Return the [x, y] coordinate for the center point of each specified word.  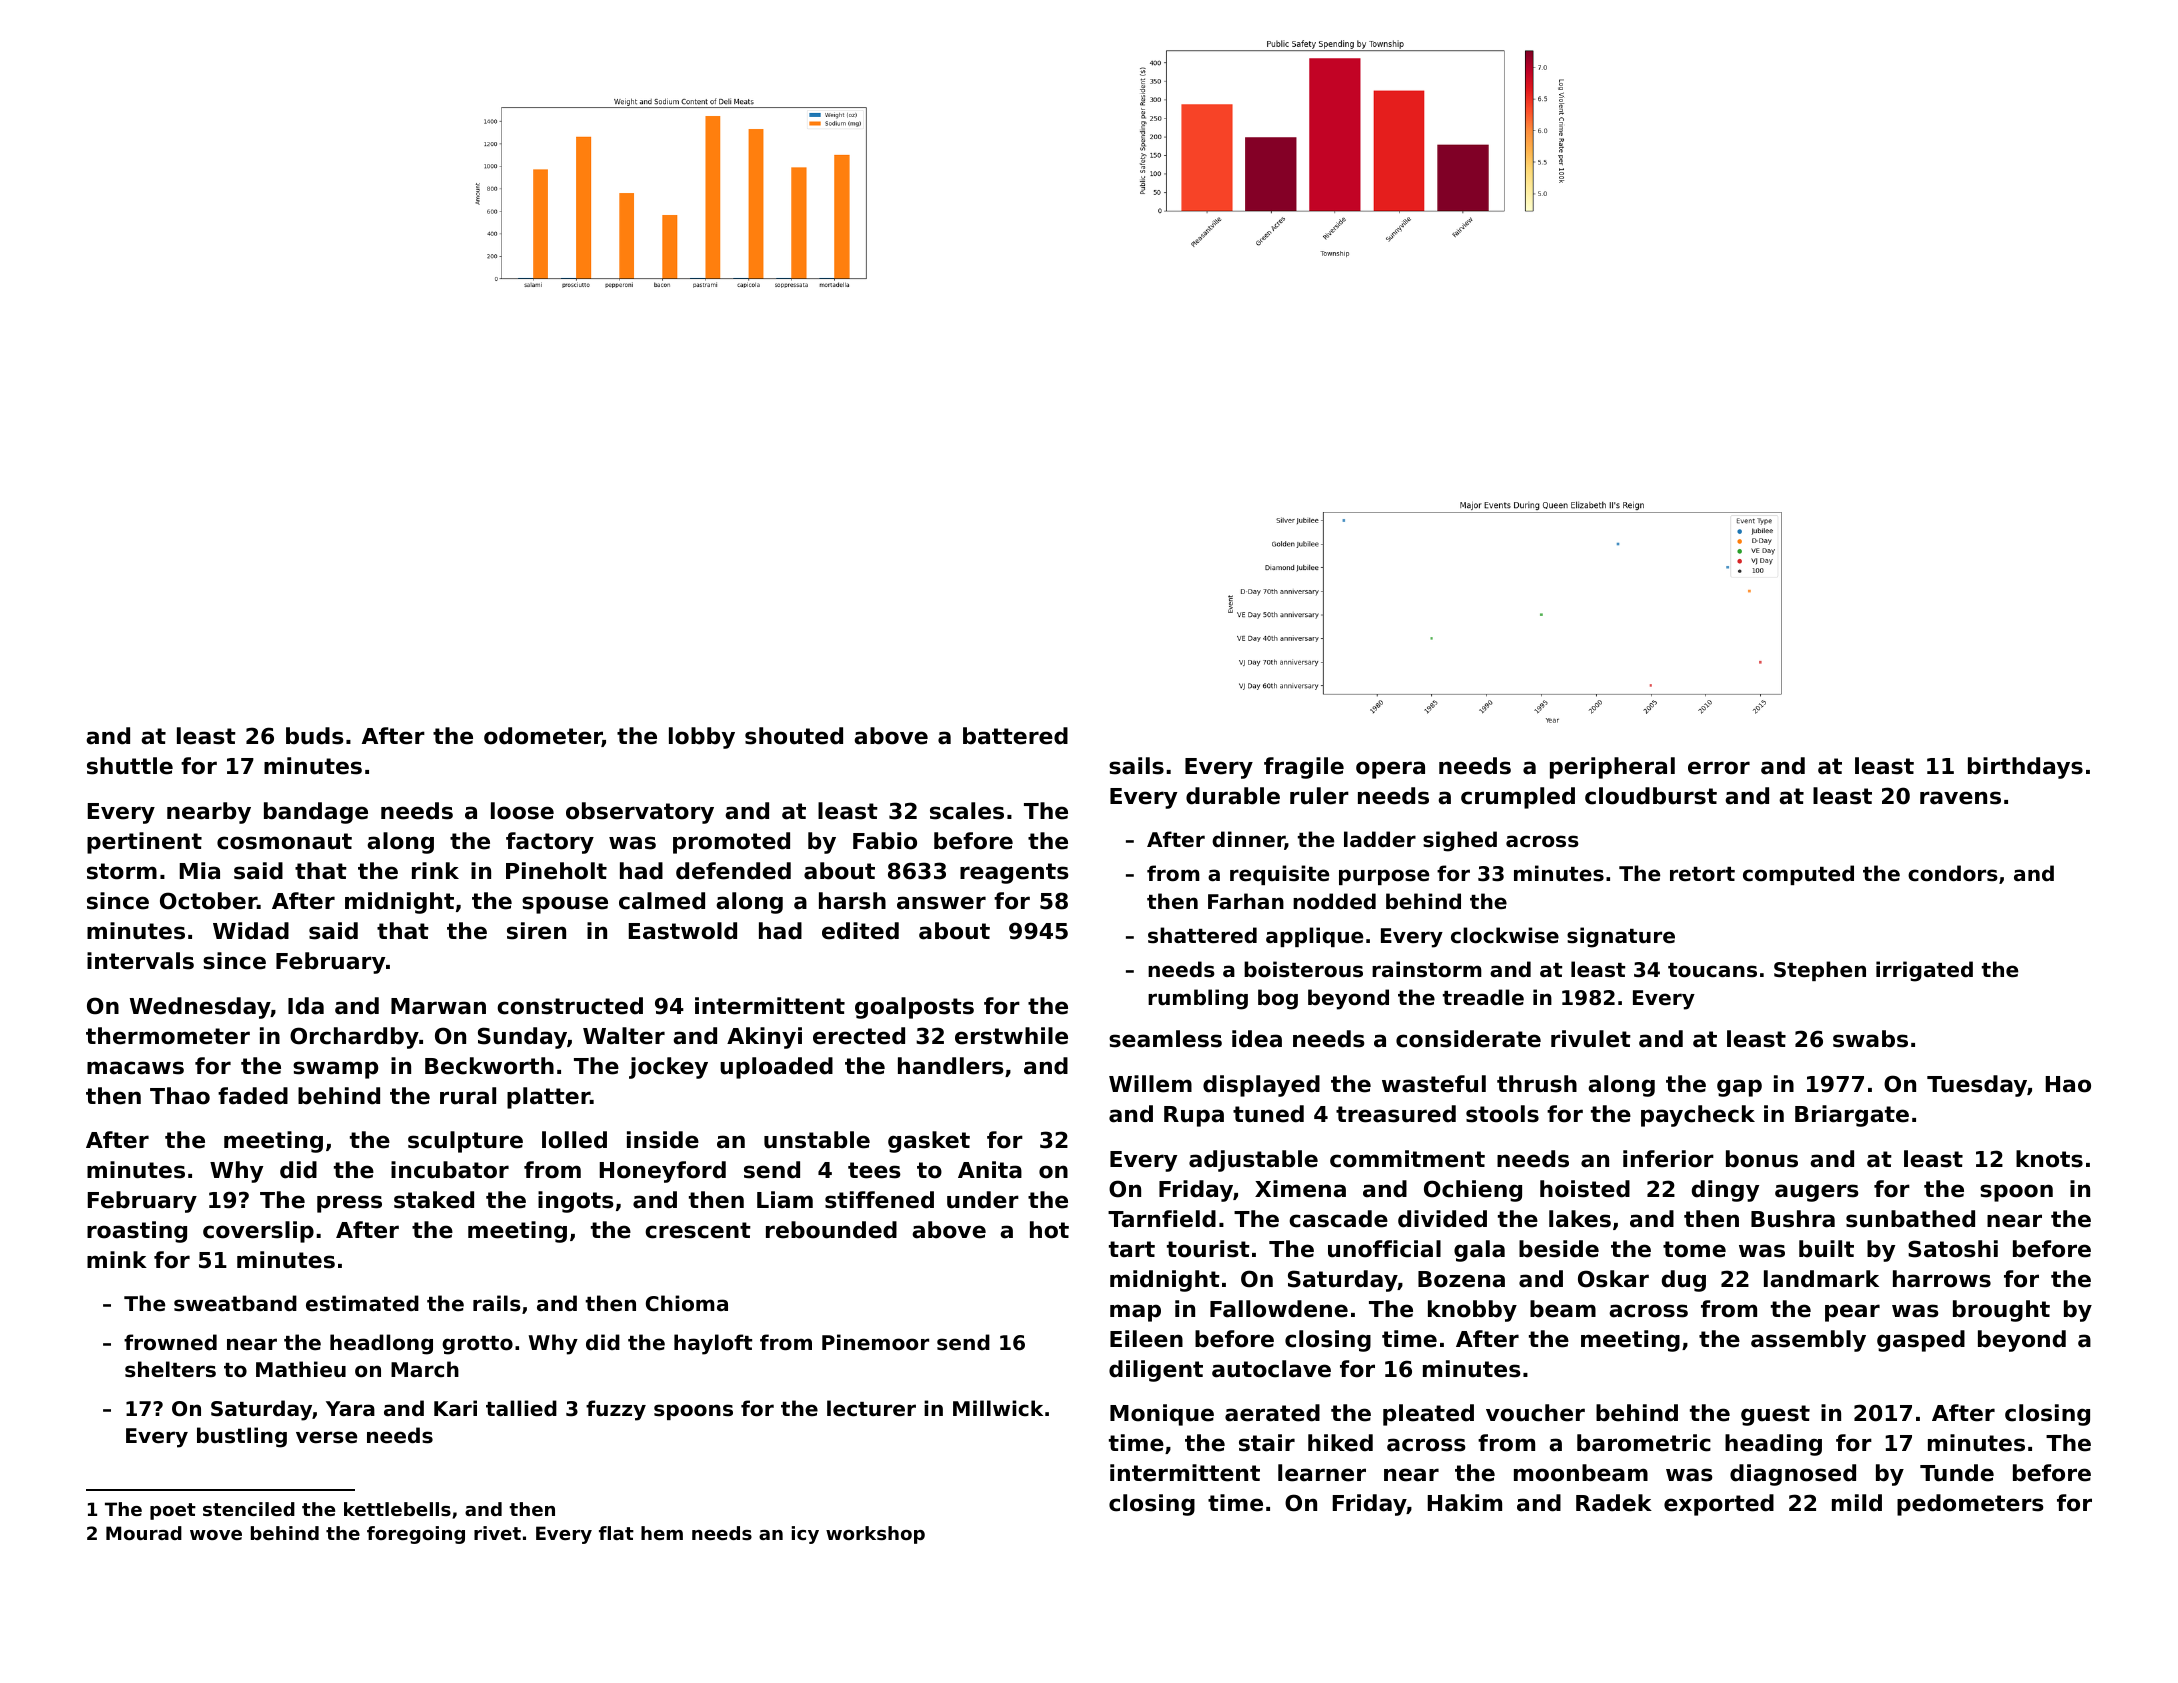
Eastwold [683, 931]
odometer [543, 737]
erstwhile [1011, 1036]
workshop [875, 1535]
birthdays [2025, 768]
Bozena [1461, 1279]
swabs [1870, 1039]
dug [1684, 1281]
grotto [477, 1345]
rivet [497, 1533]
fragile [1304, 768]
